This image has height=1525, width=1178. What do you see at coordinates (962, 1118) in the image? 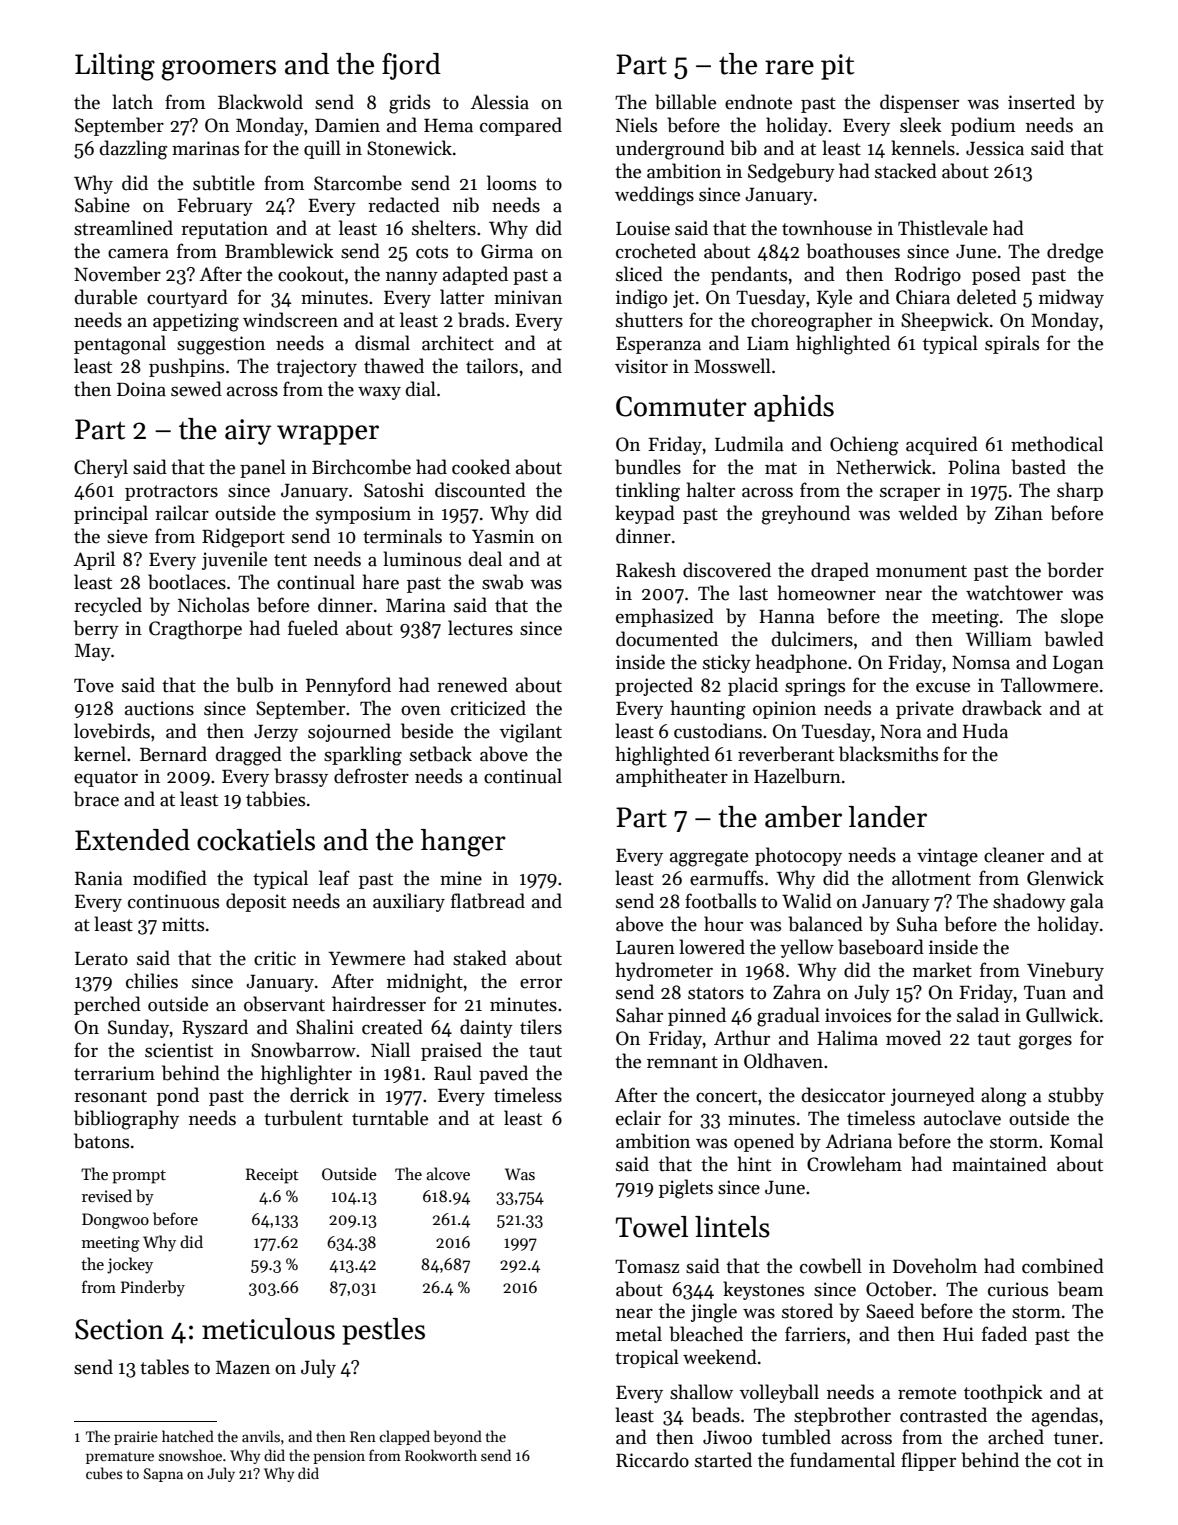
I see `autoclave` at bounding box center [962, 1118].
